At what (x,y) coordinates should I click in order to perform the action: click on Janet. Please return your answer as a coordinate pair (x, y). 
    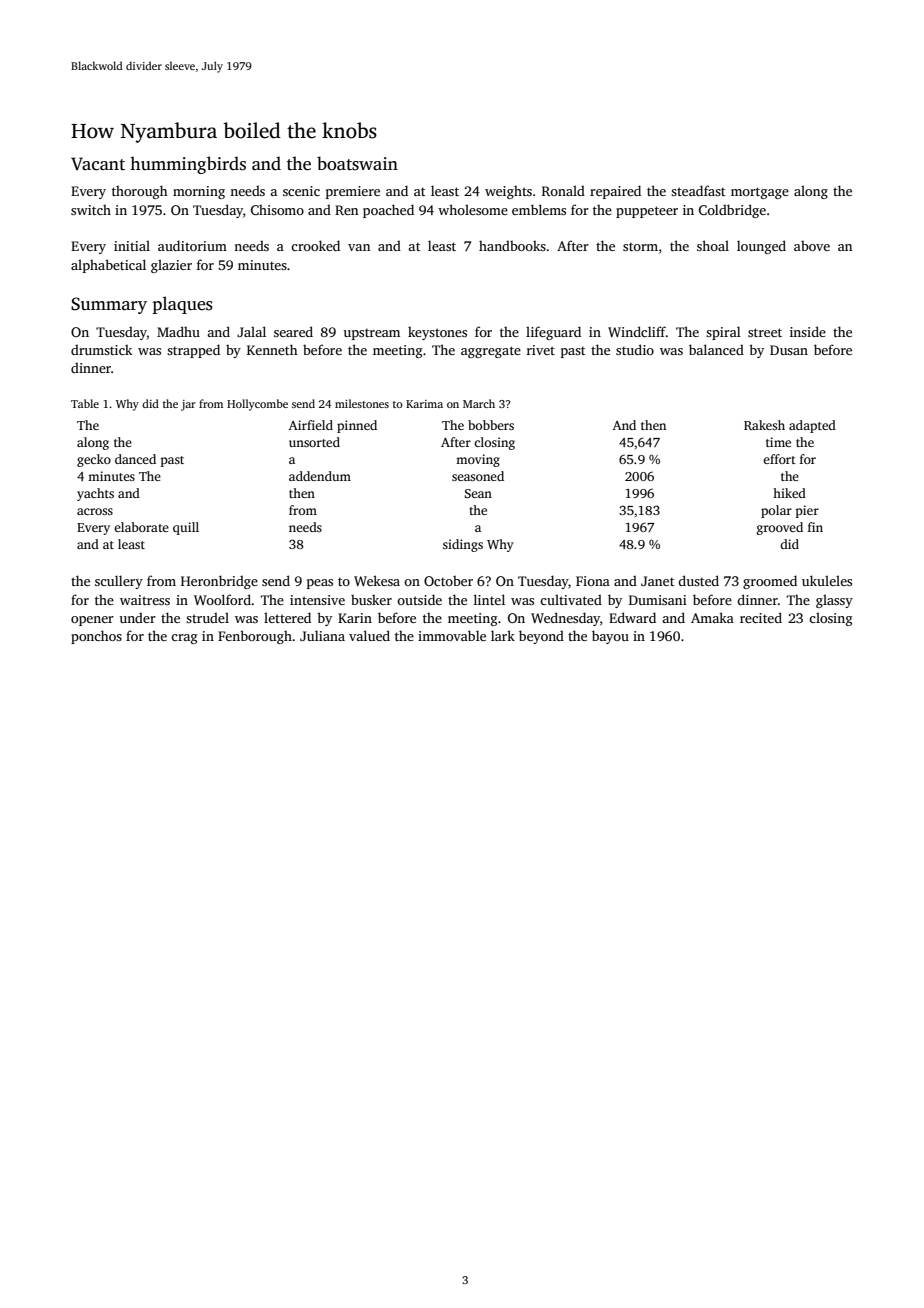
    Looking at the image, I should click on (657, 581).
